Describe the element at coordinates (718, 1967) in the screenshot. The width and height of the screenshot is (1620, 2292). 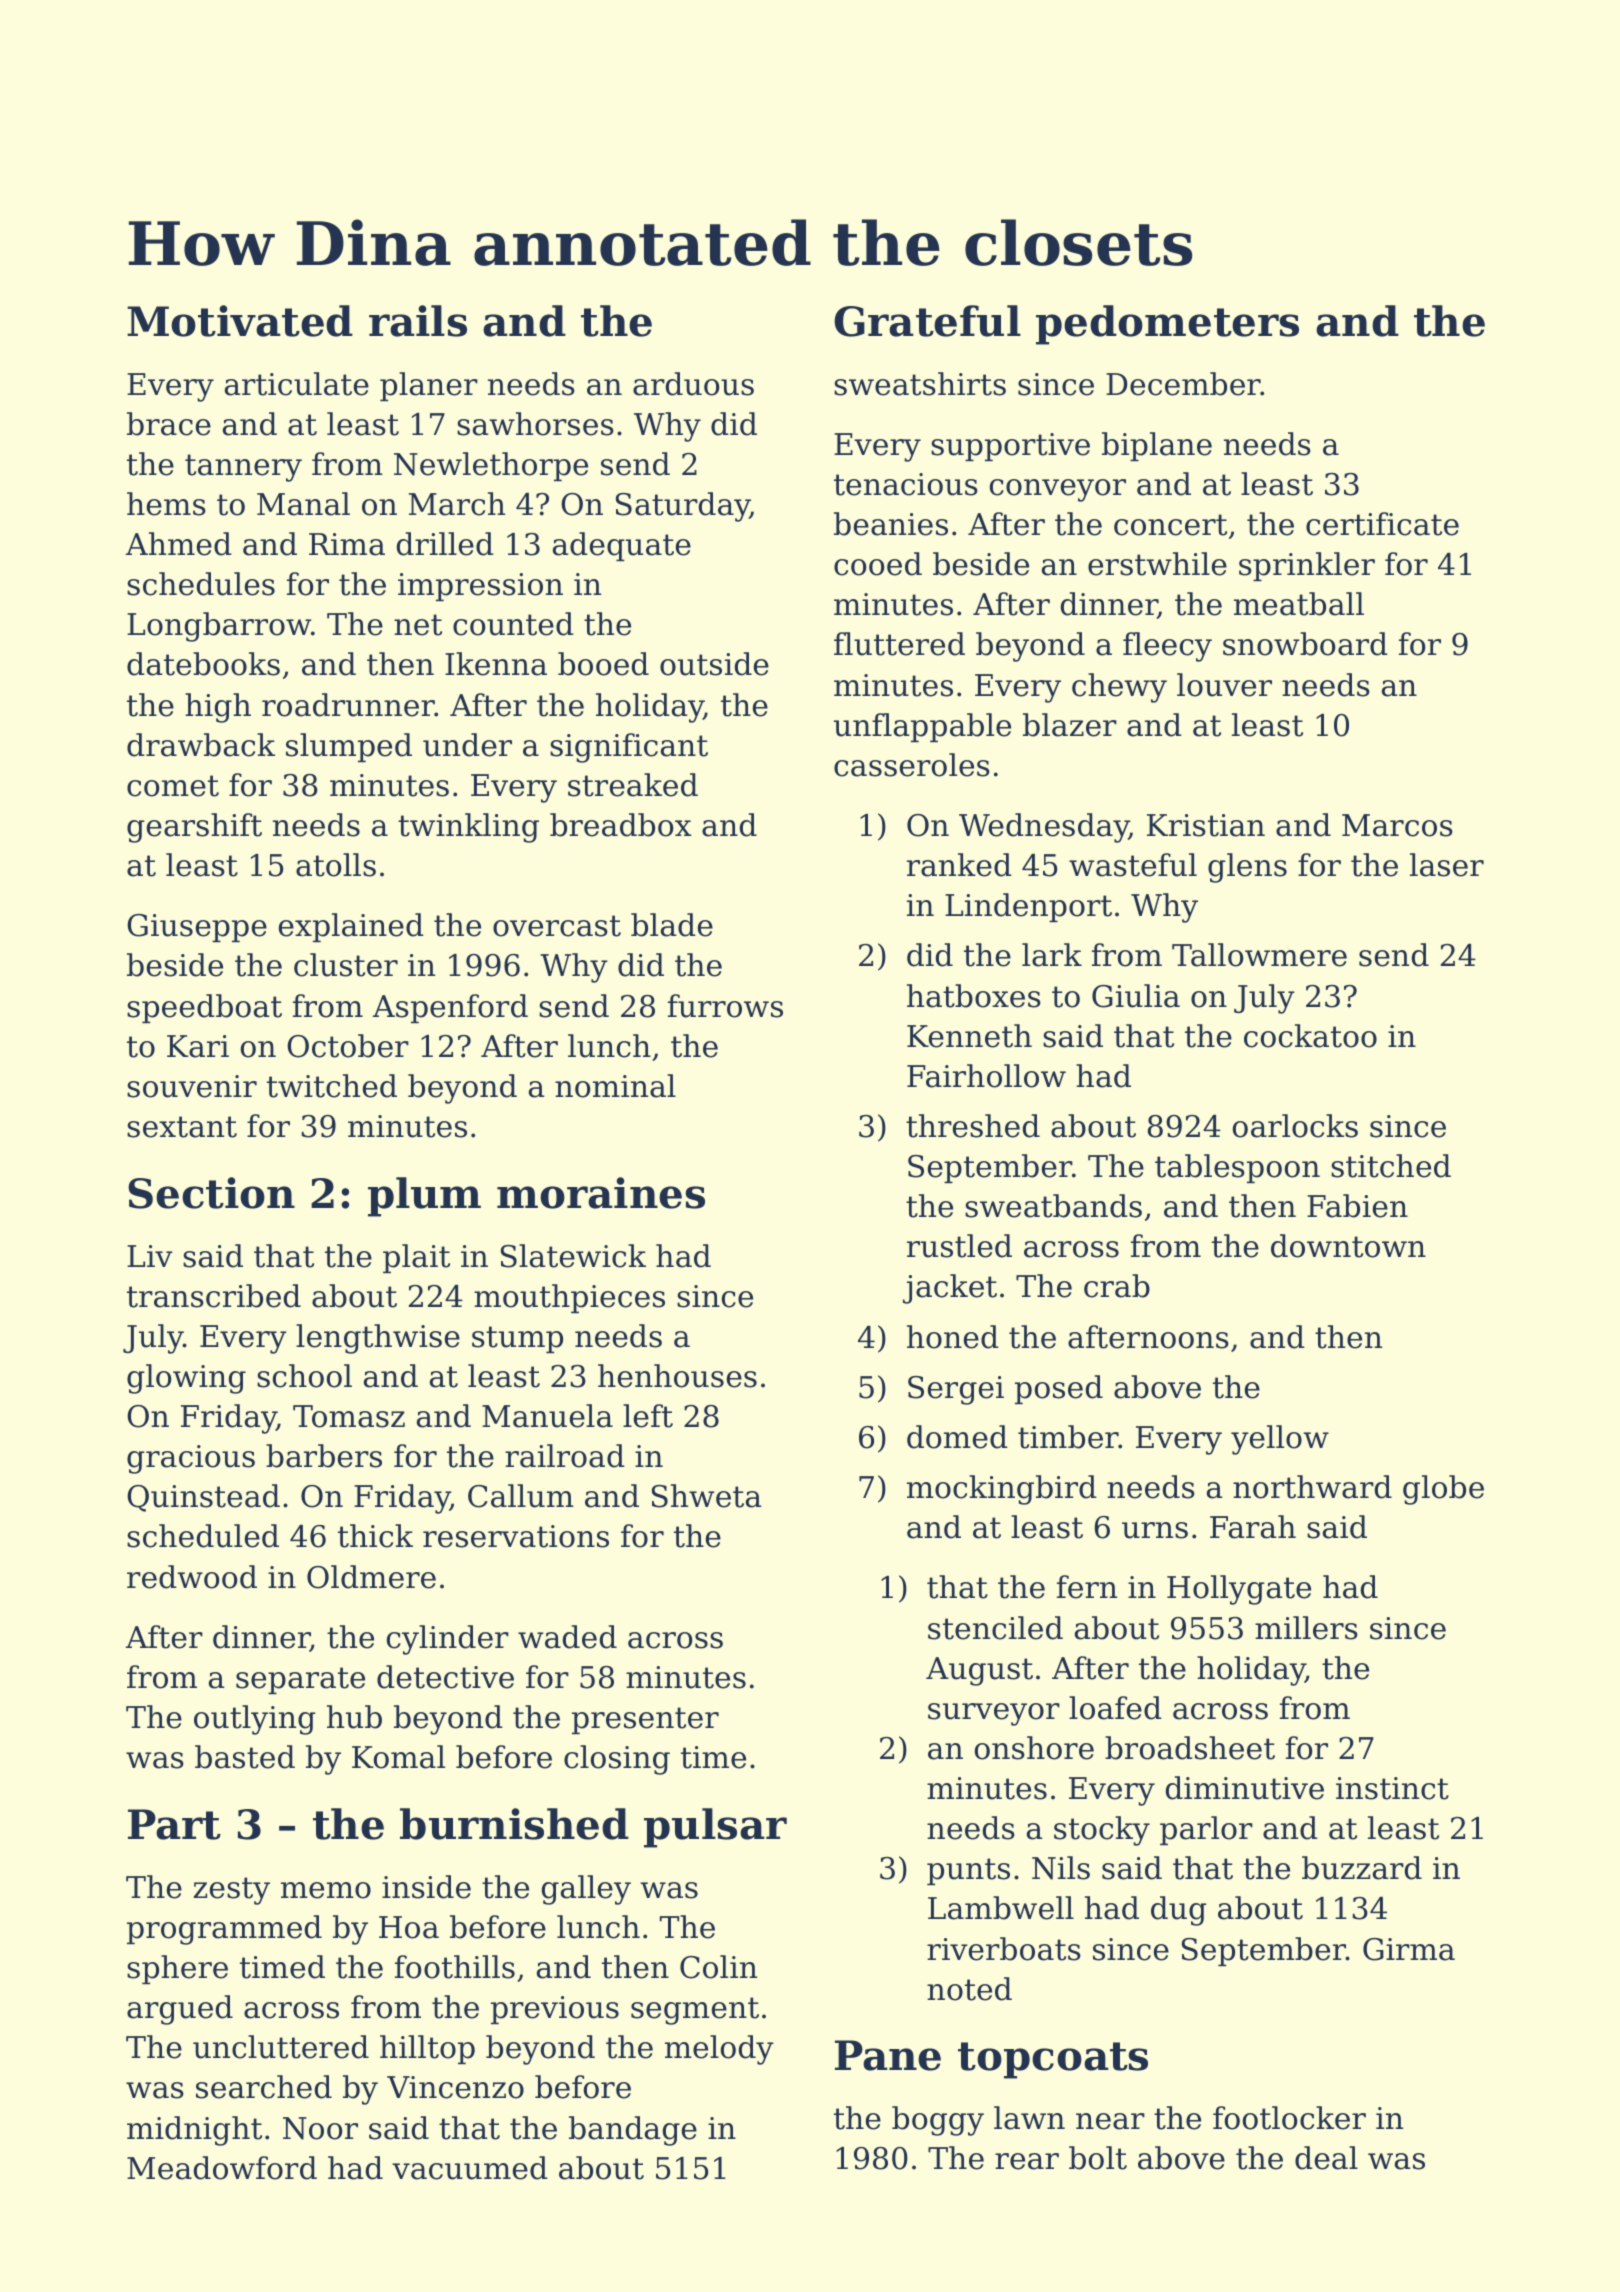
I see `Colin` at that location.
